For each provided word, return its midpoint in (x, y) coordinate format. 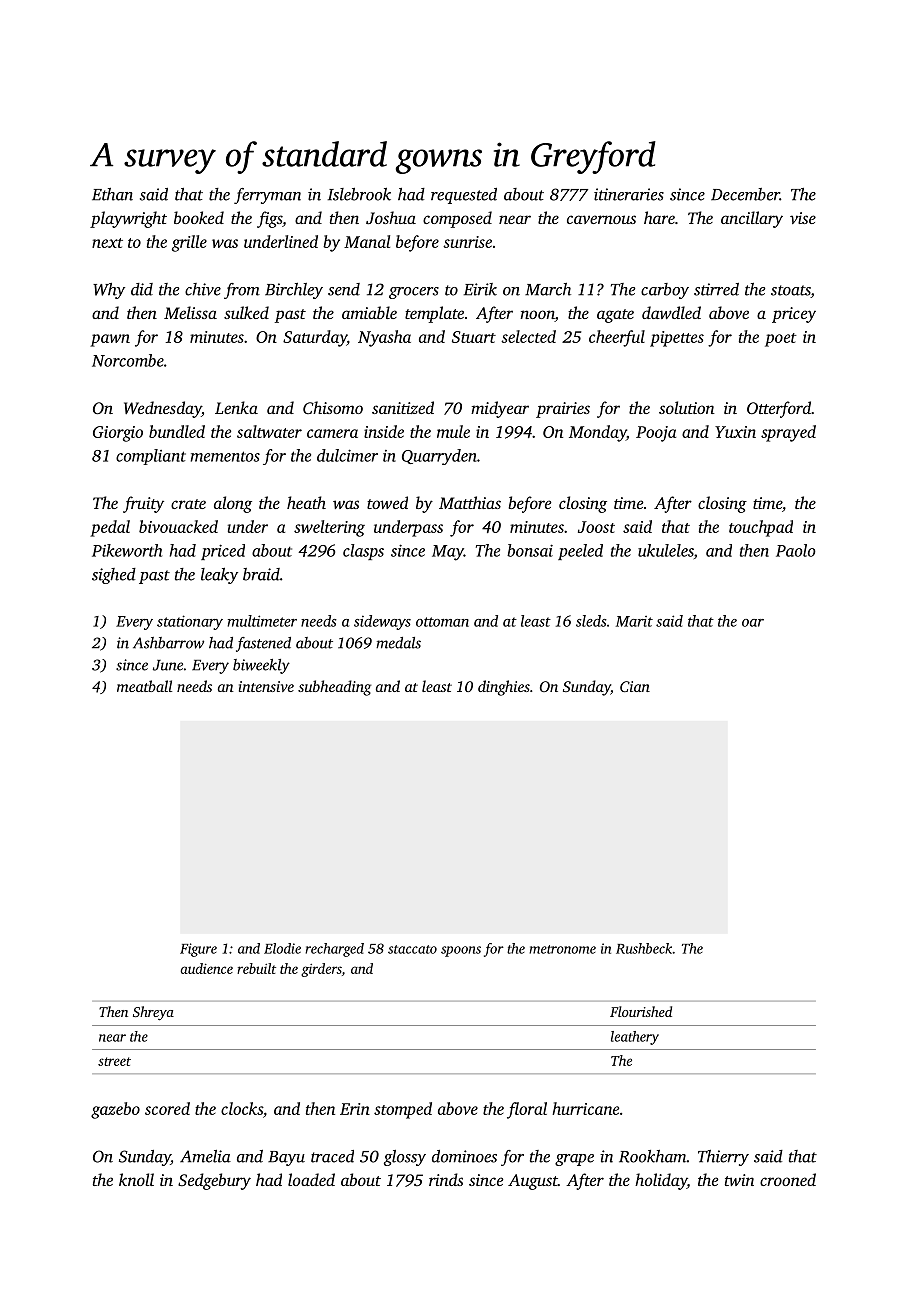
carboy (665, 291)
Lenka (236, 407)
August (533, 1182)
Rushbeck (644, 948)
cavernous (601, 219)
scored (167, 1108)
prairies (563, 410)
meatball (144, 686)
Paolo (796, 550)
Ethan (112, 194)
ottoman (442, 622)
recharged (334, 950)
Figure (198, 950)
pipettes (677, 339)
